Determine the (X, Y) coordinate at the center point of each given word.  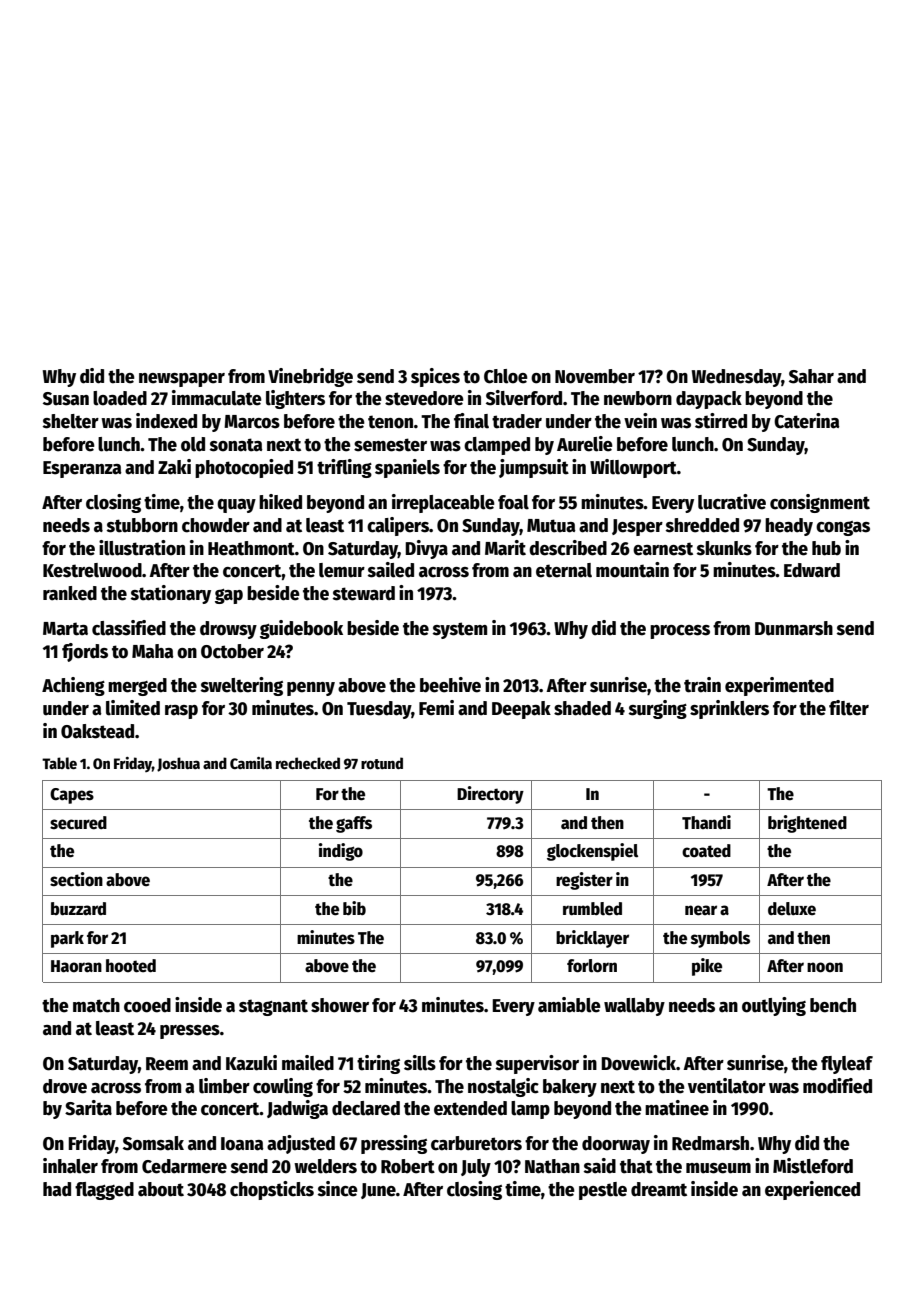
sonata (236, 445)
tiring (378, 1064)
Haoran (76, 966)
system (460, 630)
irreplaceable (443, 503)
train (702, 685)
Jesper (637, 527)
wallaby (634, 1007)
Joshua (178, 764)
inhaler (70, 1166)
